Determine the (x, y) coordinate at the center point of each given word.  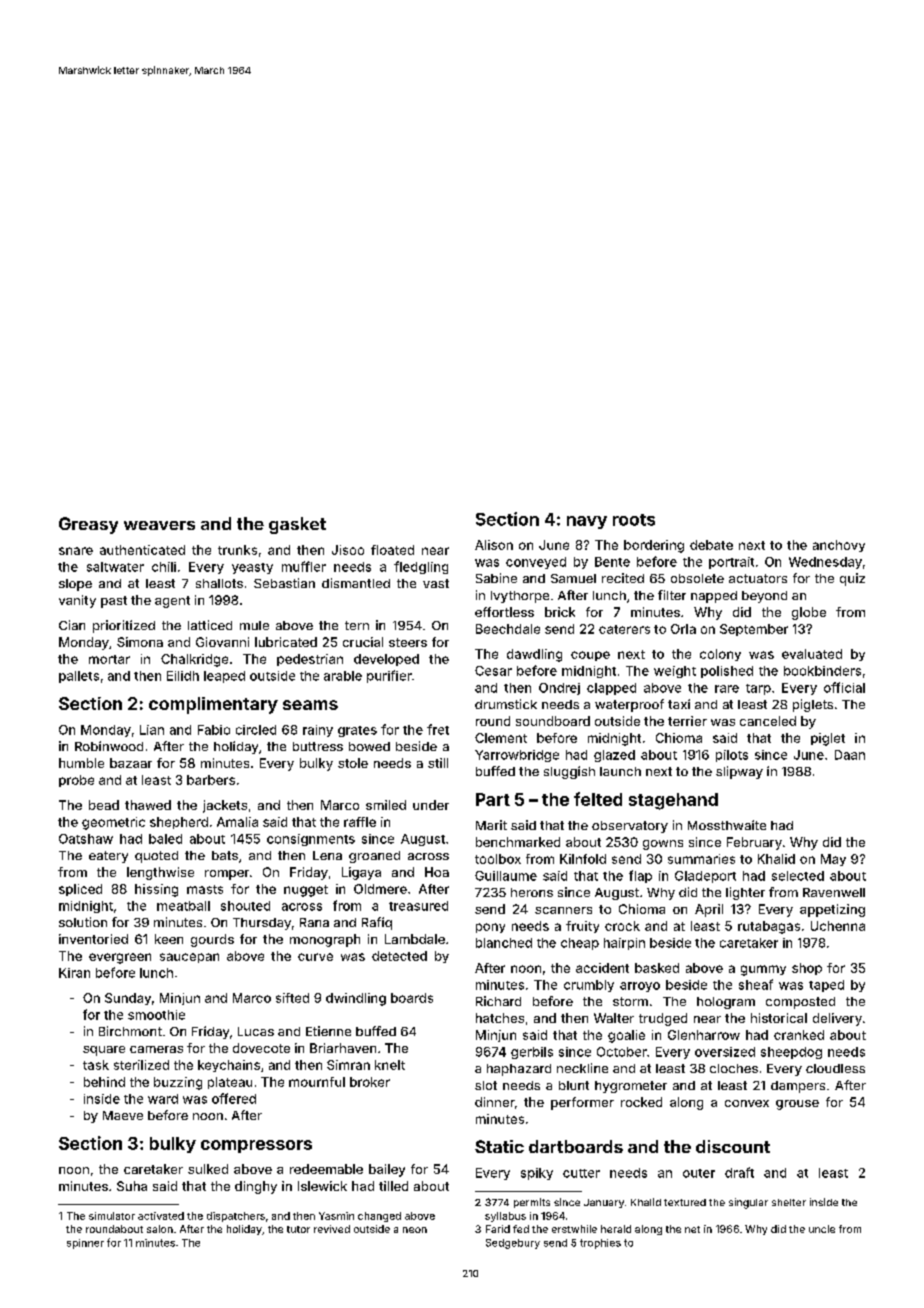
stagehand (673, 801)
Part (493, 799)
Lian (152, 730)
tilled (393, 1186)
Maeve (123, 1115)
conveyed (536, 563)
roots (634, 520)
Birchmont (130, 1031)
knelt (390, 1065)
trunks (237, 550)
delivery (837, 1019)
